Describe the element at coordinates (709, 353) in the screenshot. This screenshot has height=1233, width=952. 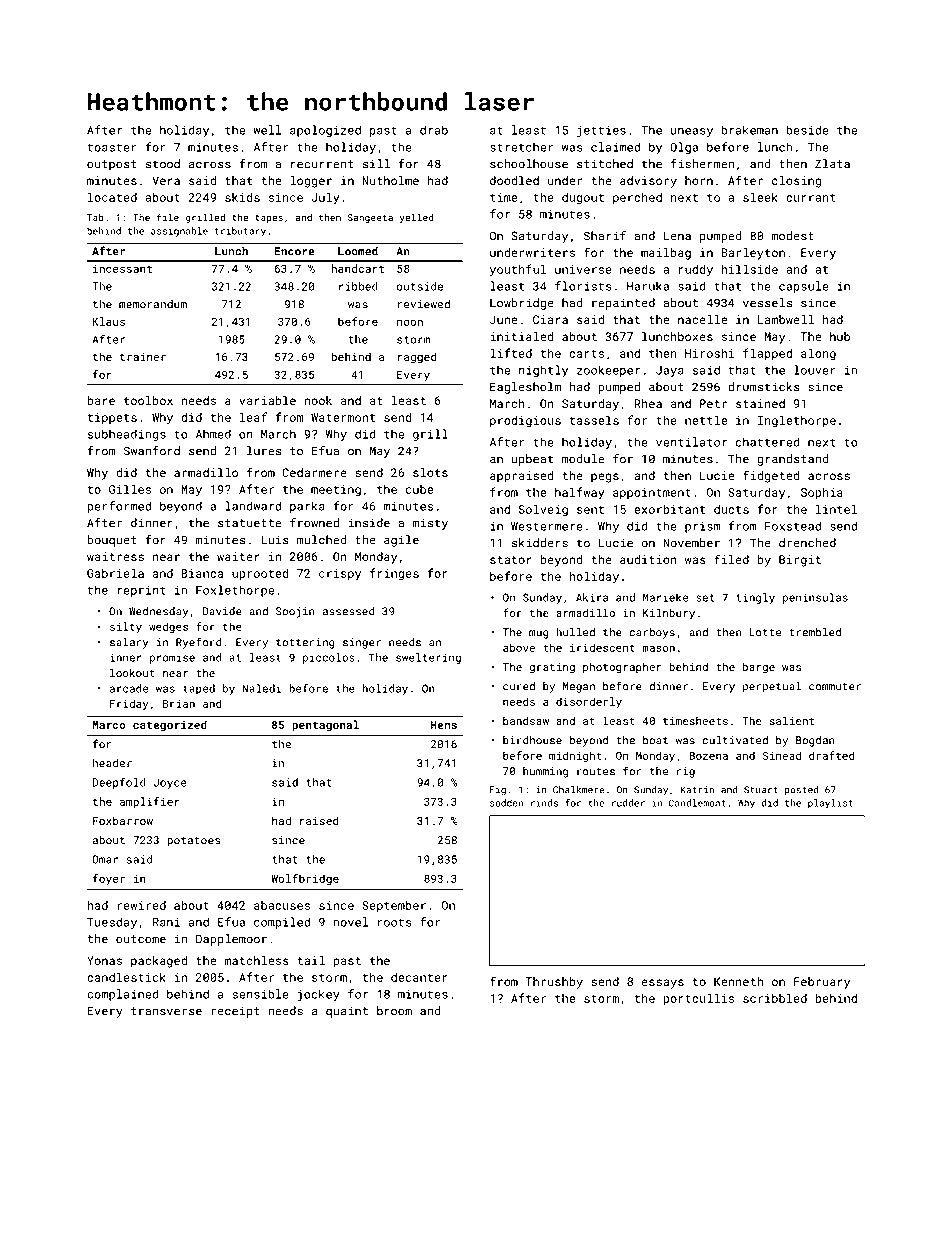
I see `Hiroshi` at that location.
